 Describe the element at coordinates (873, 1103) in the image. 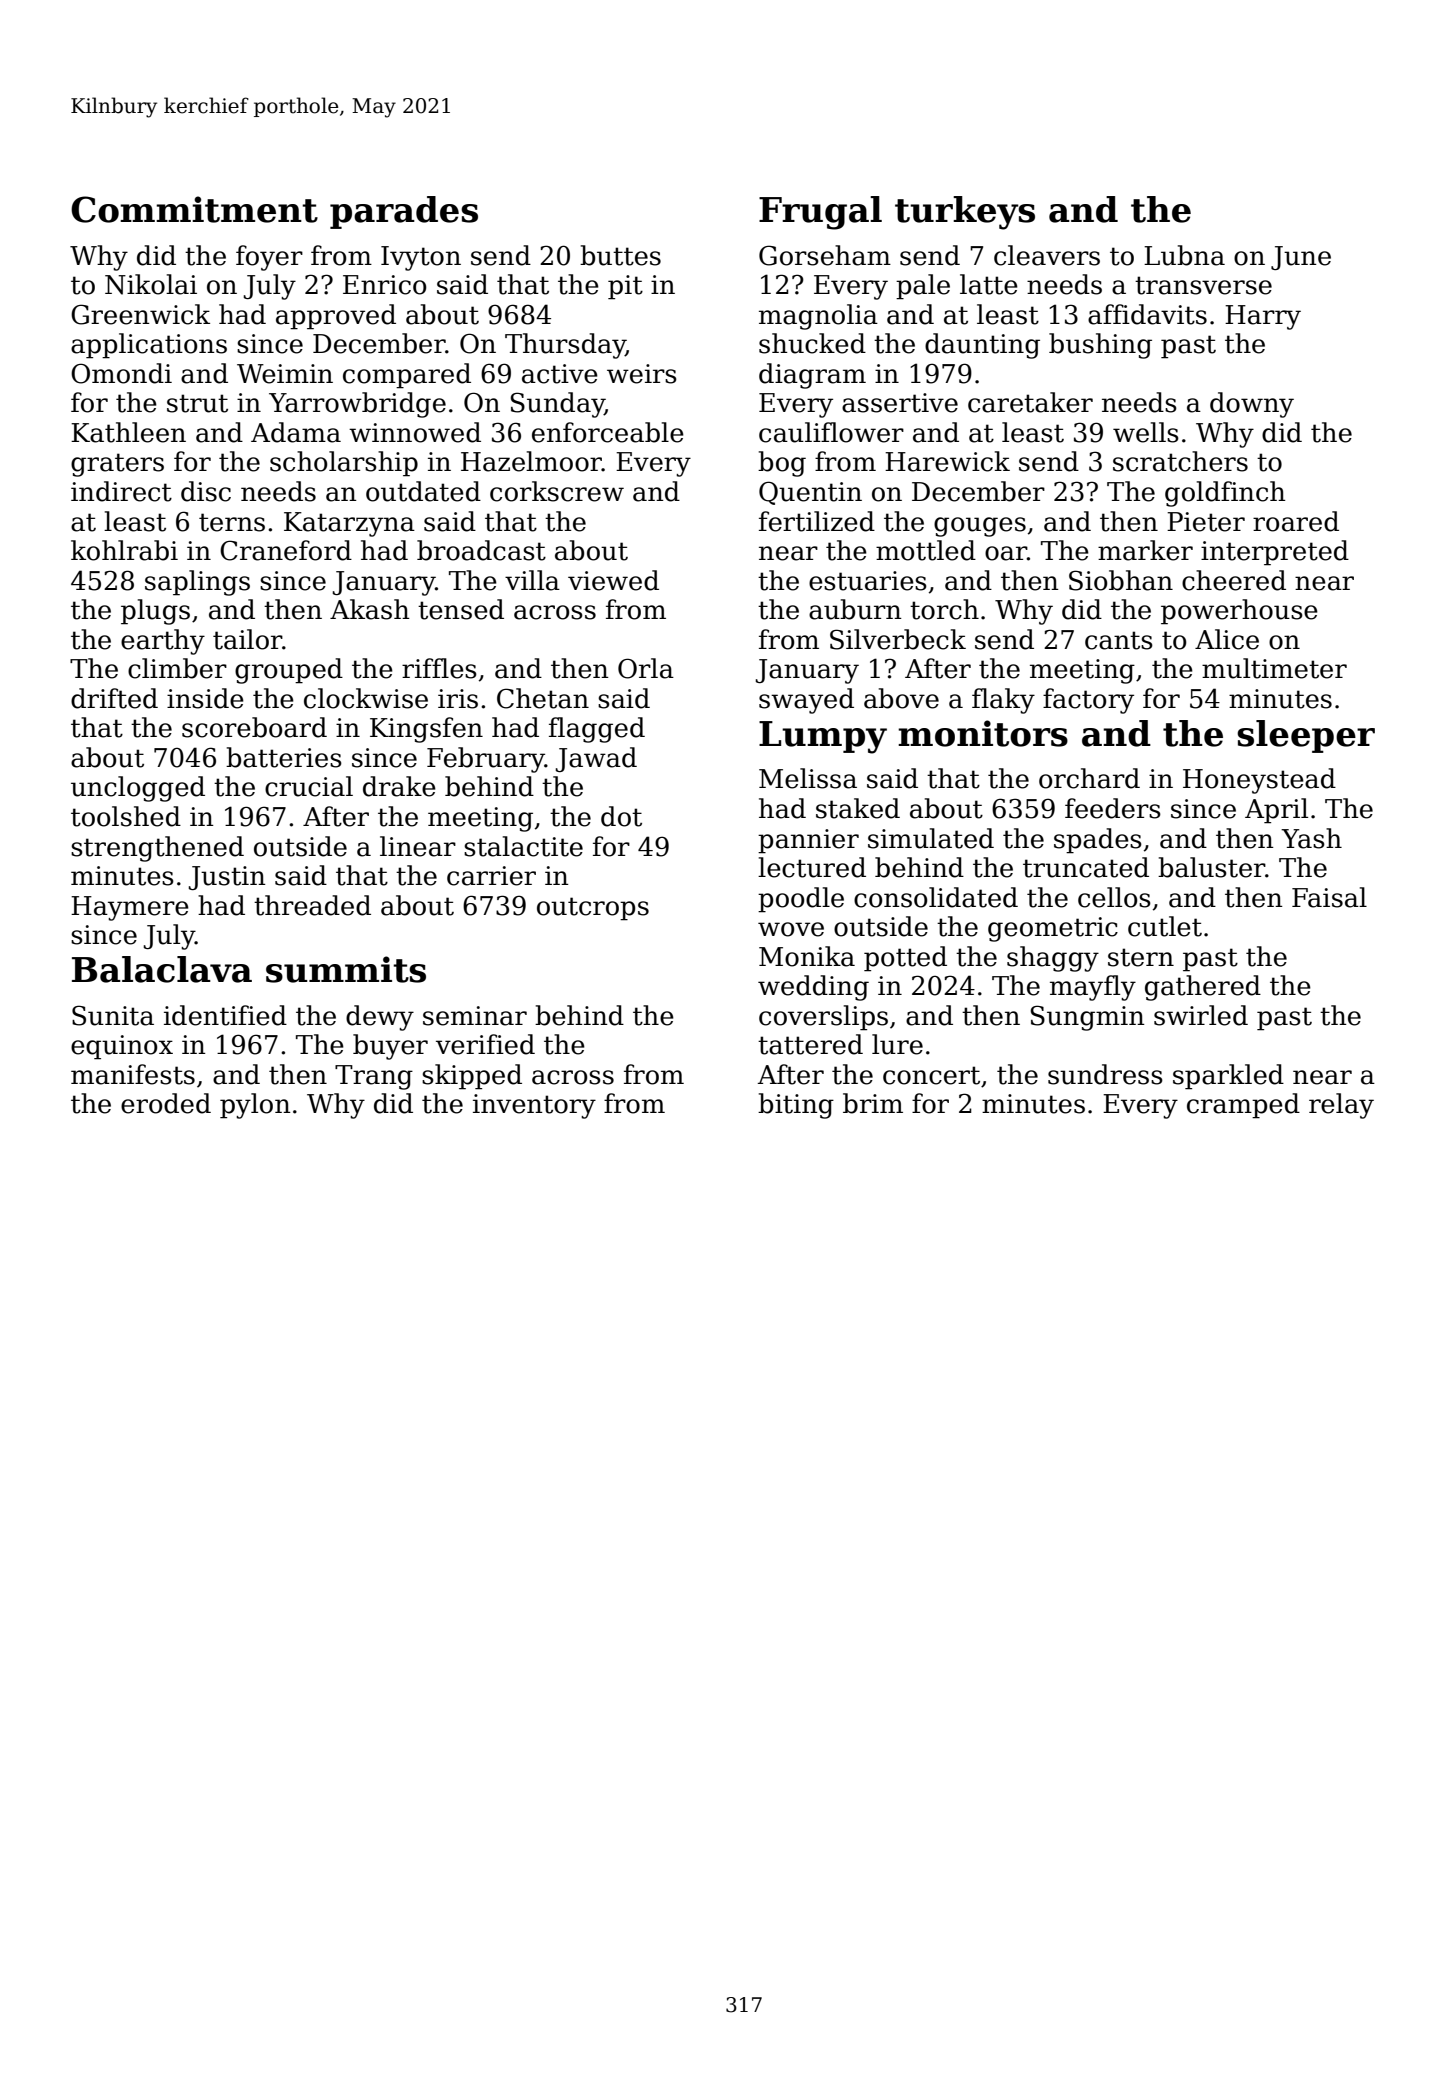

I see `brim` at that location.
